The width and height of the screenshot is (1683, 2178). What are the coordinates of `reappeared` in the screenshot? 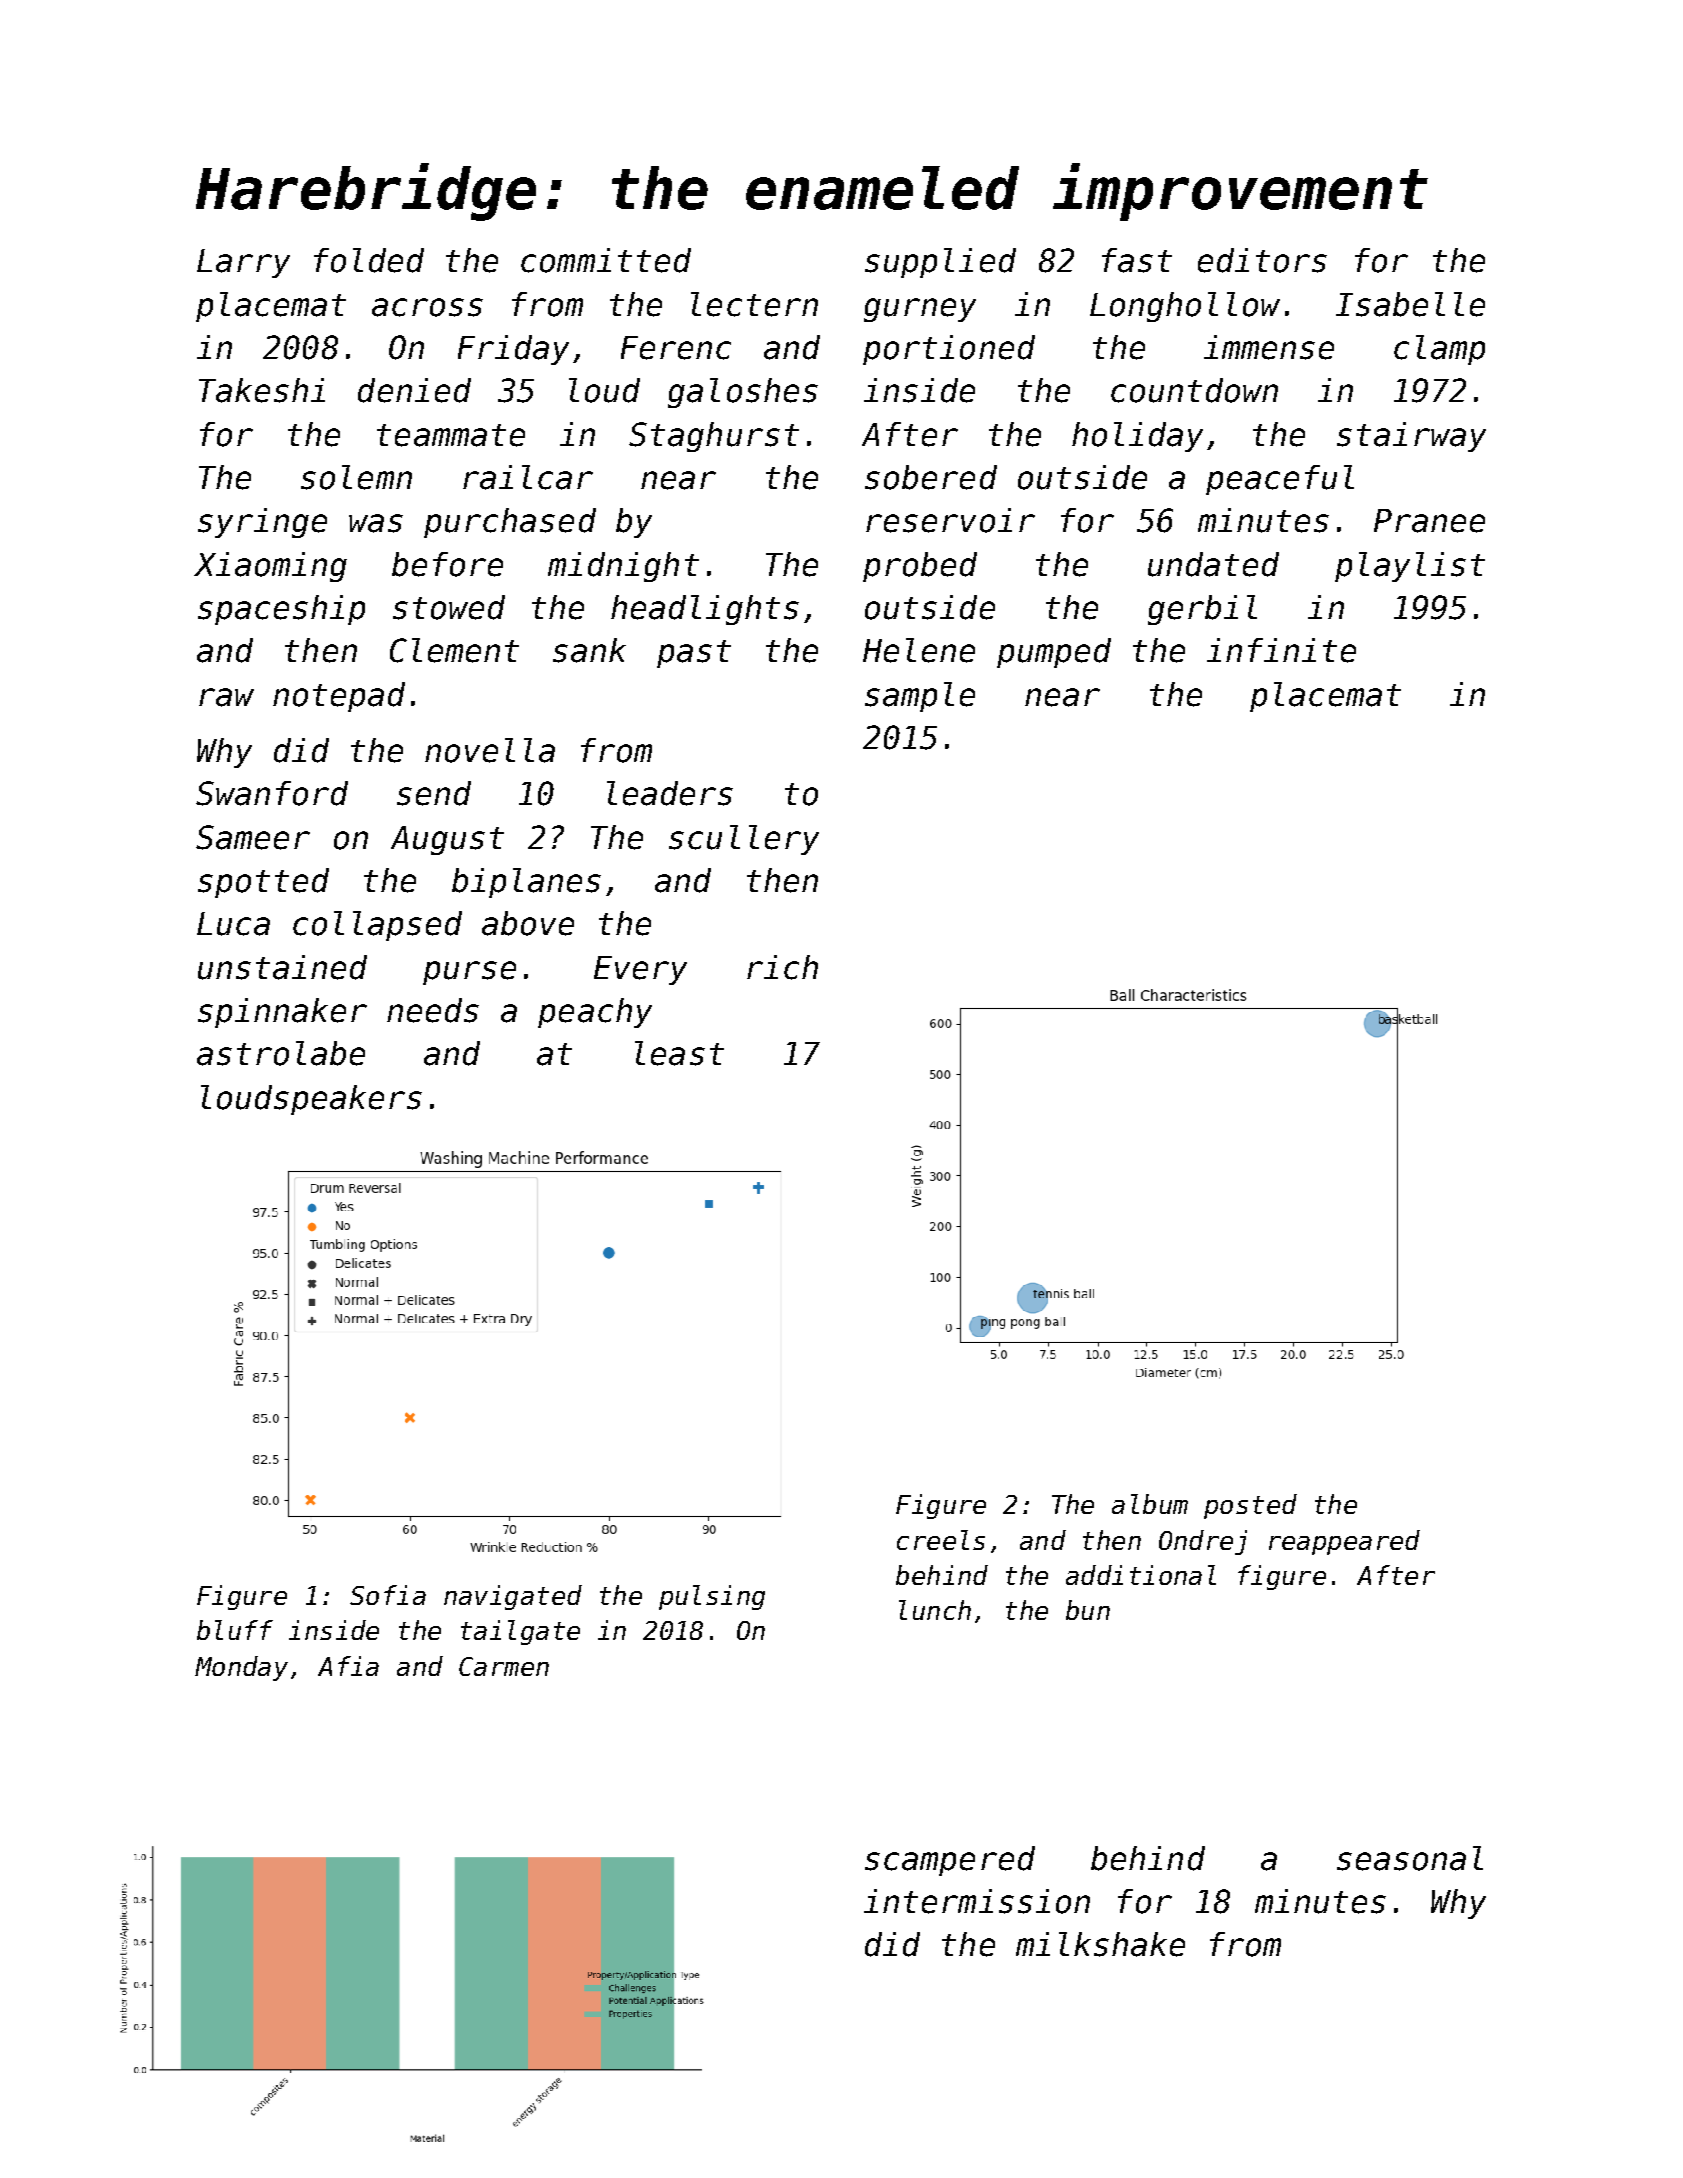 It's located at (1344, 1542).
